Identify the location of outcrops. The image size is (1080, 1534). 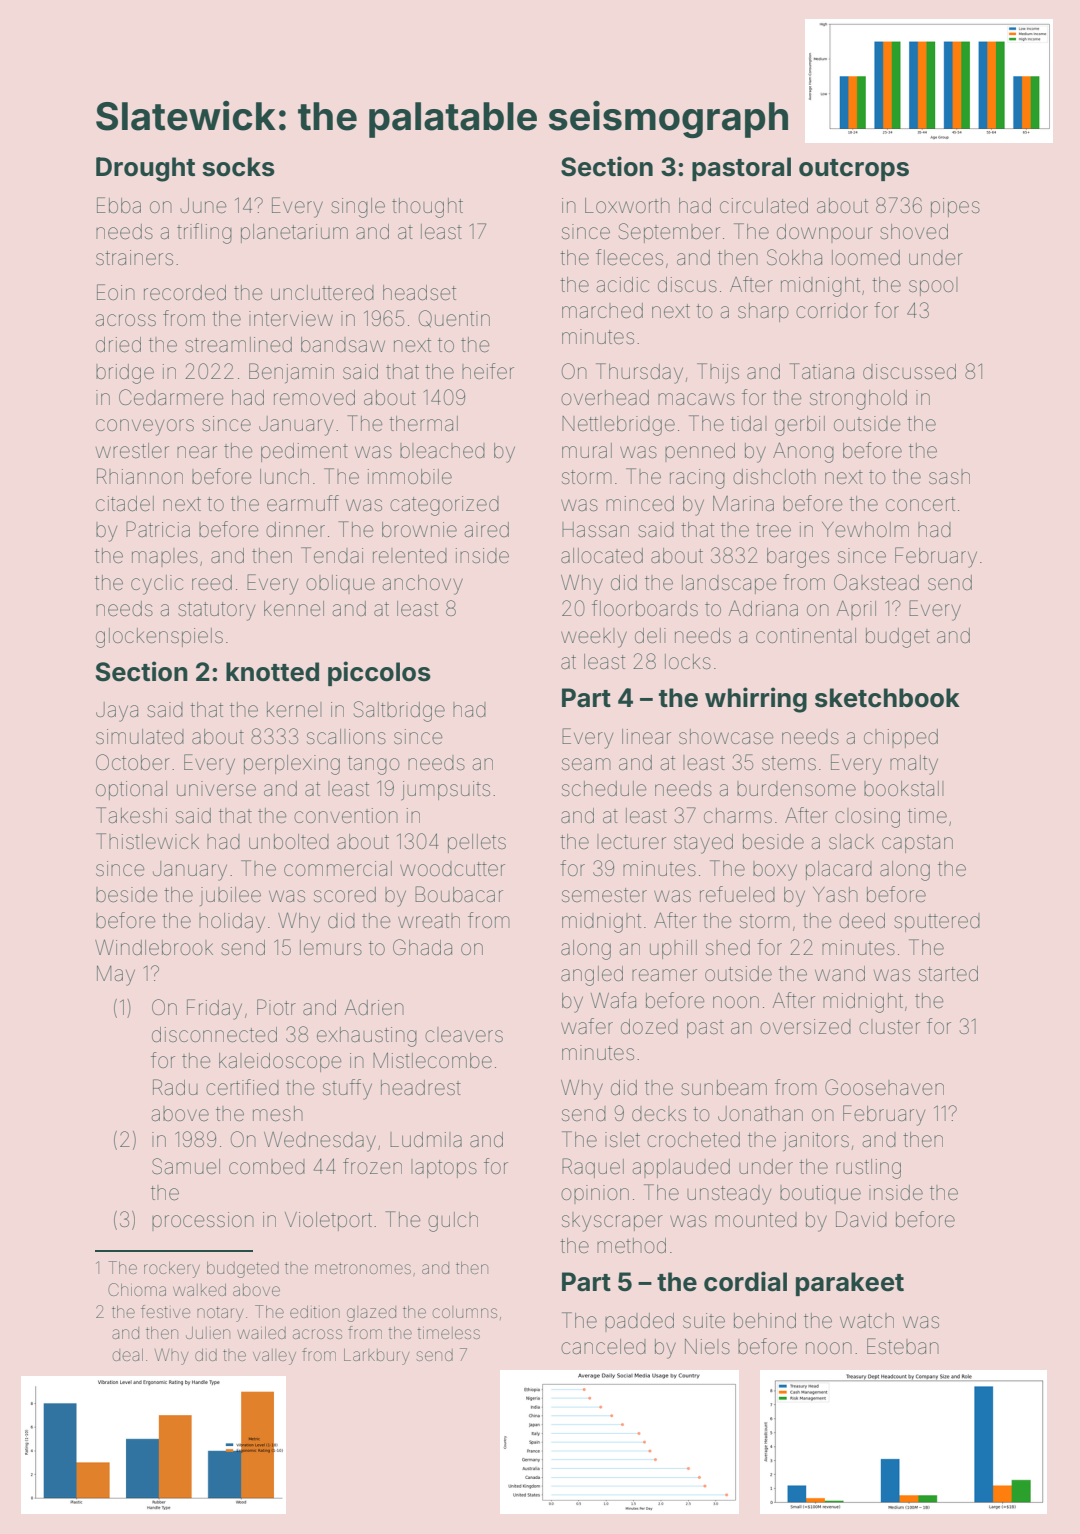
(854, 170).
